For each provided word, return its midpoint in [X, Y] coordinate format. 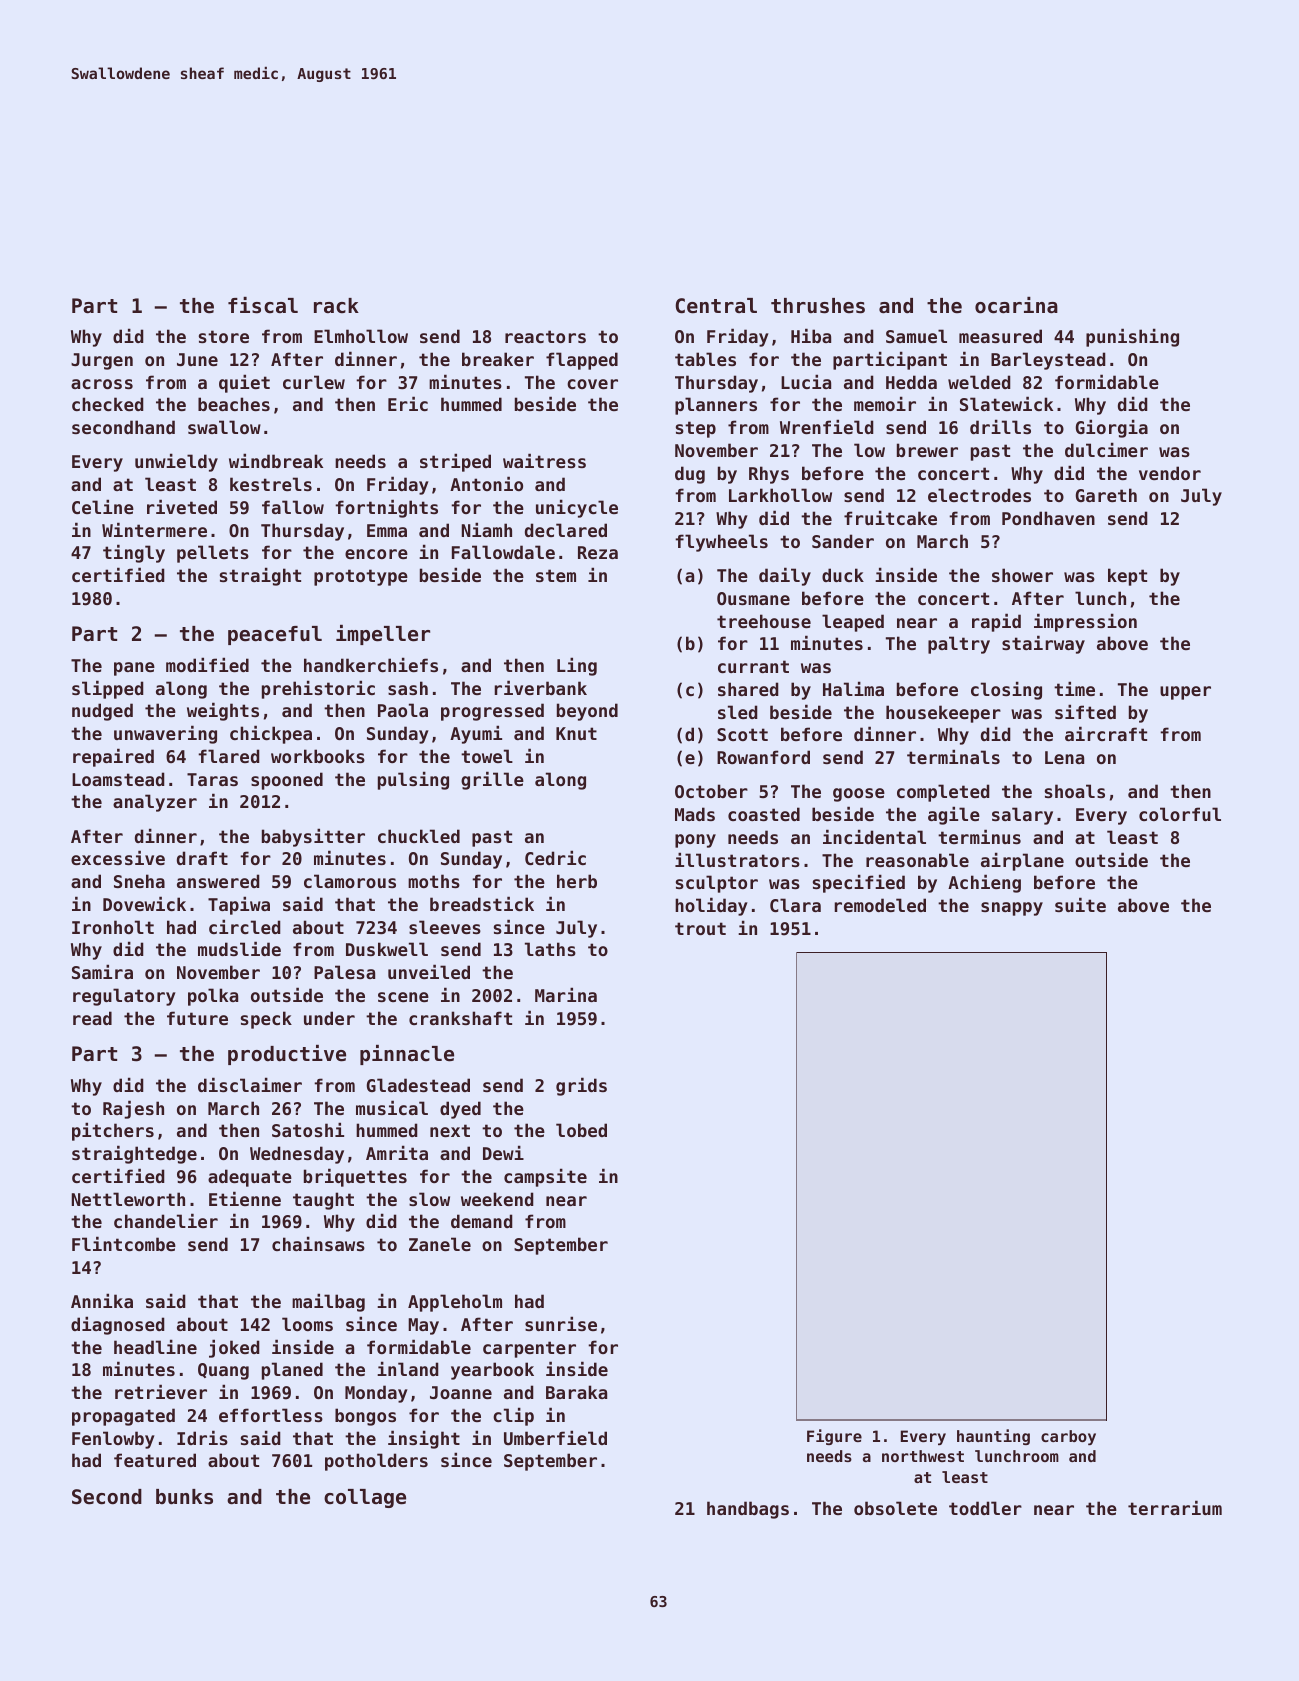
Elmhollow [361, 336]
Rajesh [133, 1109]
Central [716, 306]
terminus [979, 836]
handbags [748, 1510]
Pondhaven [1048, 518]
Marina [566, 994]
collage [365, 1498]
